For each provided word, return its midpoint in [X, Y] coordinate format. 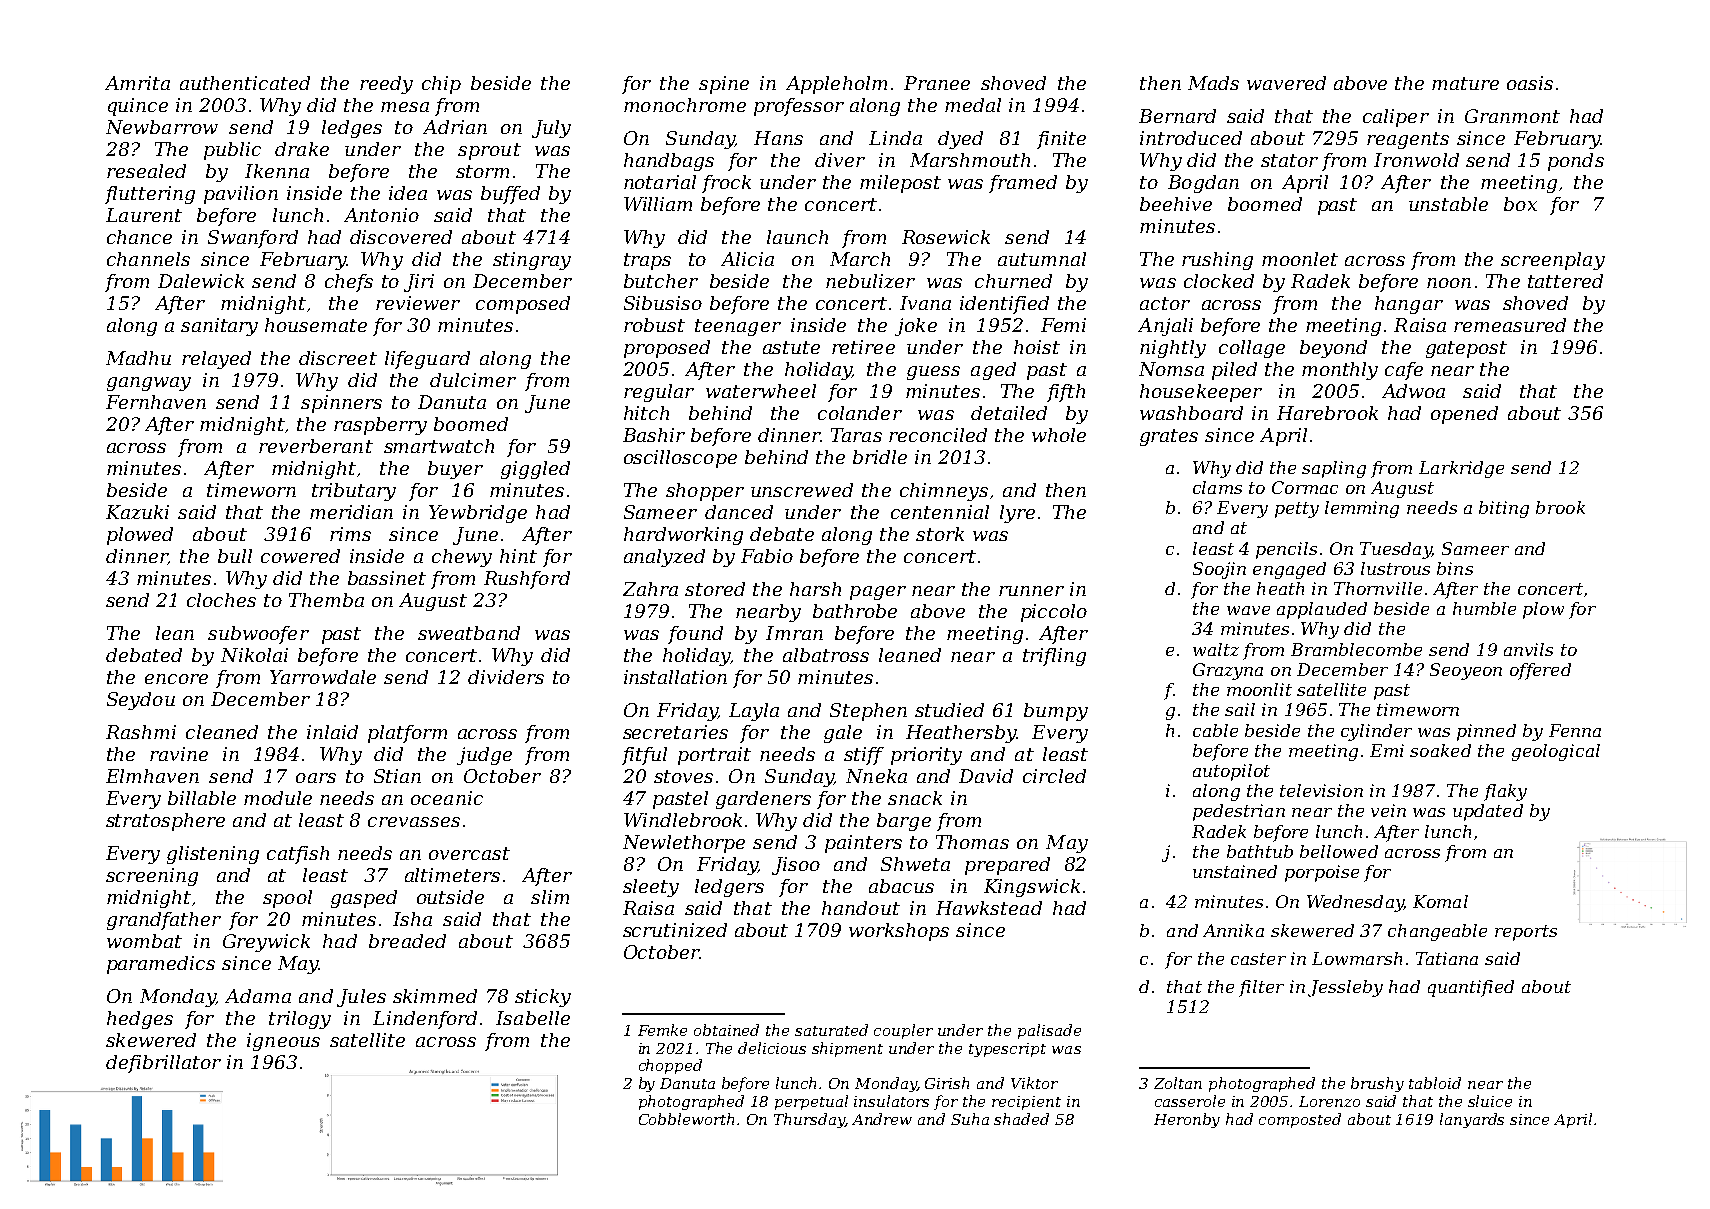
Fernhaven [156, 402]
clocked [1219, 281]
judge [484, 756]
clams [1217, 487]
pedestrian [1239, 812]
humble [1484, 608]
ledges [352, 129]
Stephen [868, 712]
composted [1300, 1120]
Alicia [747, 259]
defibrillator [163, 1064]
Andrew [882, 1119]
